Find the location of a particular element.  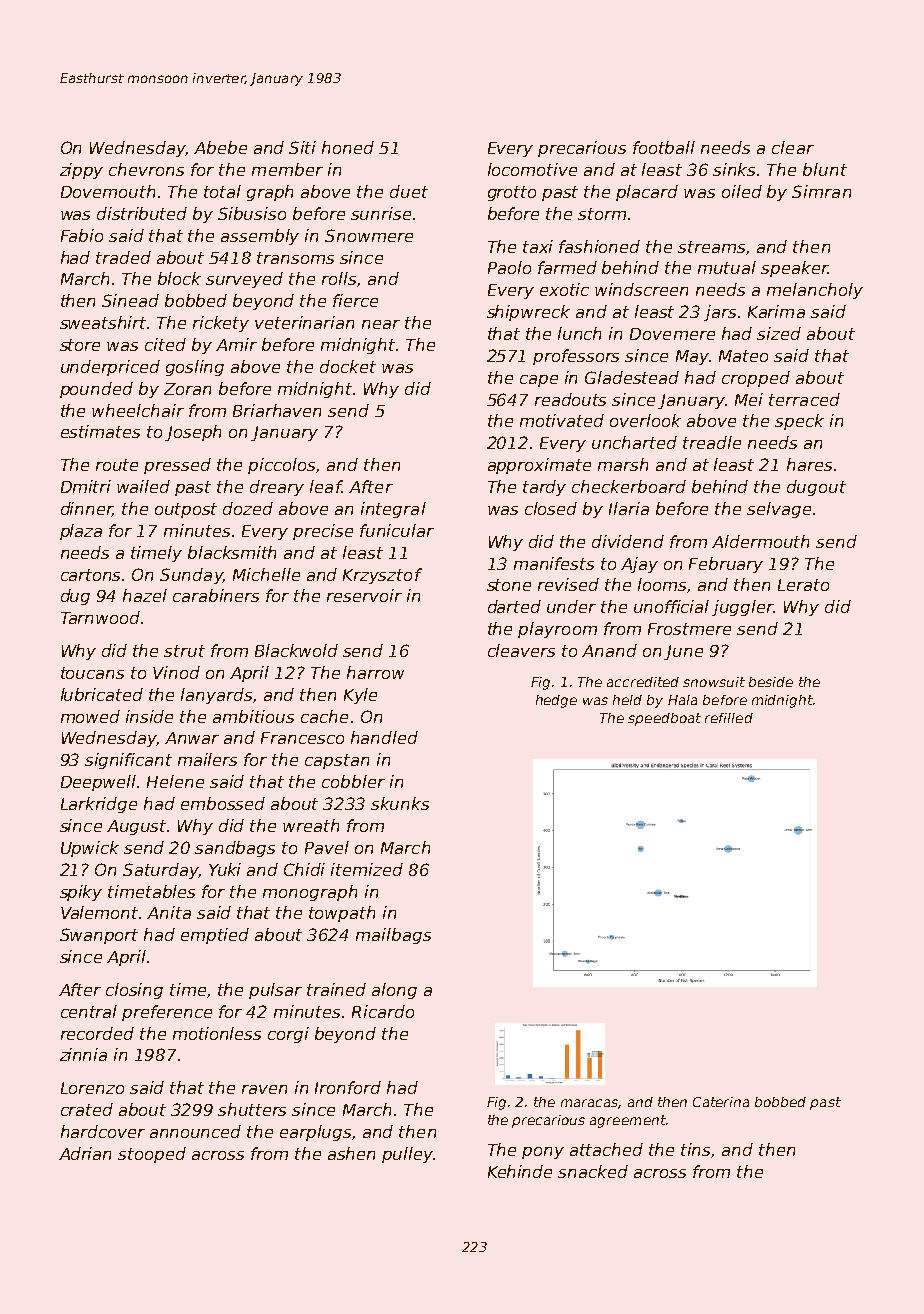

total is located at coordinates (222, 191).
